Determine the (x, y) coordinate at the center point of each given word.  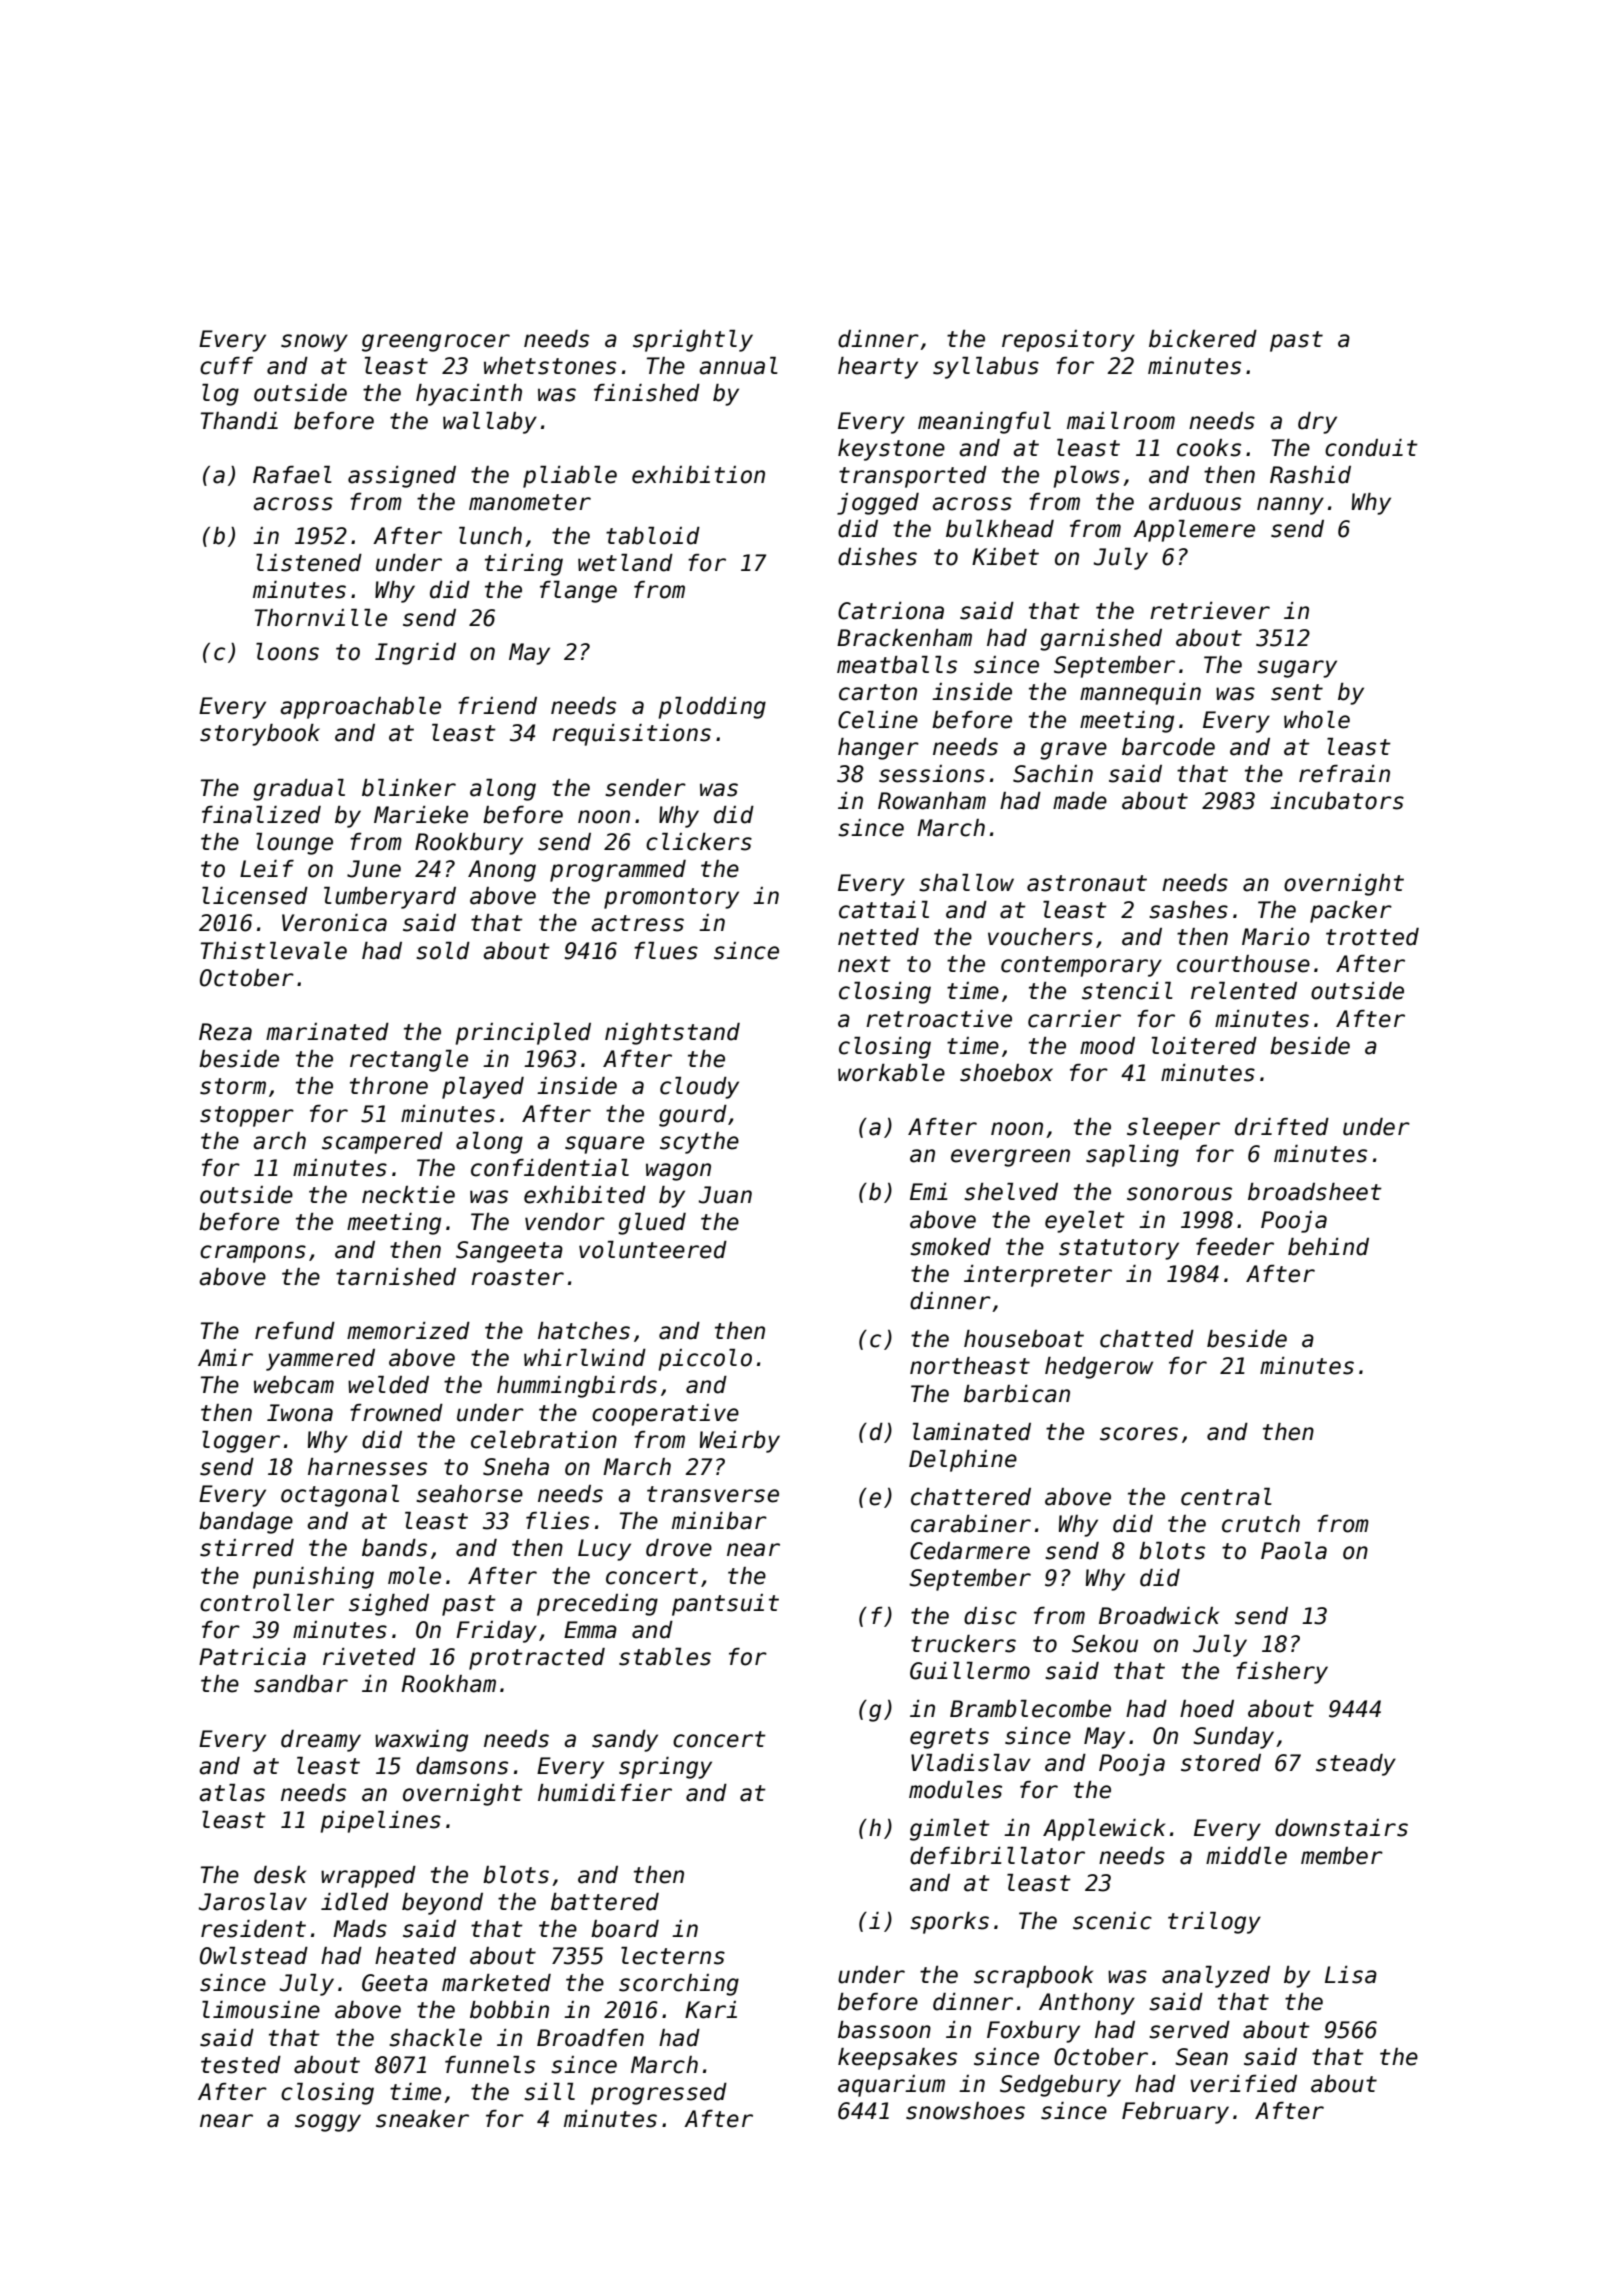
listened (309, 563)
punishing (313, 1578)
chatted (1147, 1339)
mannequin (1140, 694)
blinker (409, 788)
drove (679, 1548)
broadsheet (1315, 1192)
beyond (442, 1904)
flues (666, 951)
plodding (712, 708)
